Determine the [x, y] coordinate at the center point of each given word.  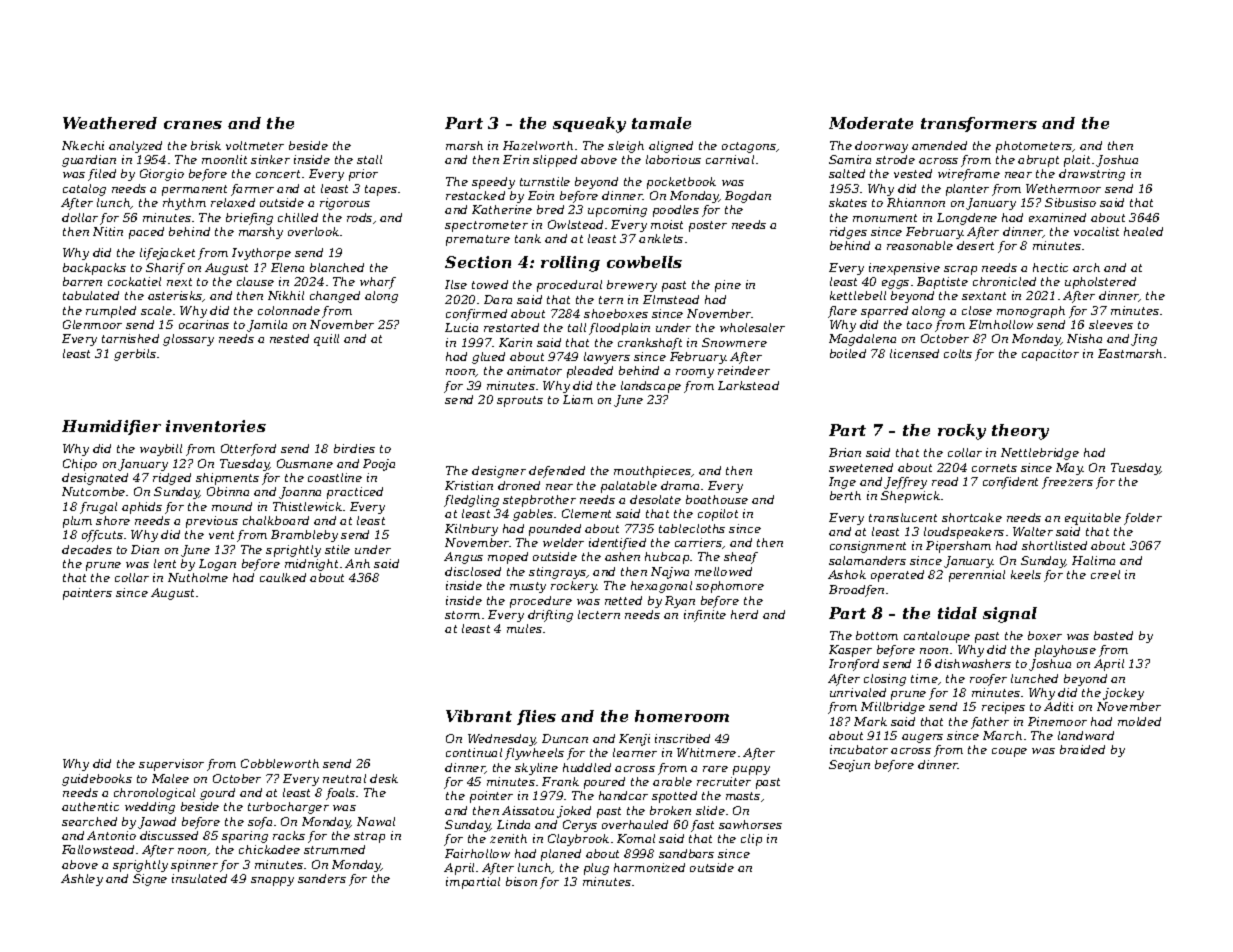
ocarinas [204, 324]
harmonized [649, 867]
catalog [84, 190]
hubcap [667, 558]
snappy [272, 881]
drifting [550, 616]
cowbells [644, 262]
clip [751, 840]
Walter [1033, 531]
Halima [1093, 560]
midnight [311, 565]
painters [87, 594]
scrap [960, 270]
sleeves [1111, 324]
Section [478, 262]
